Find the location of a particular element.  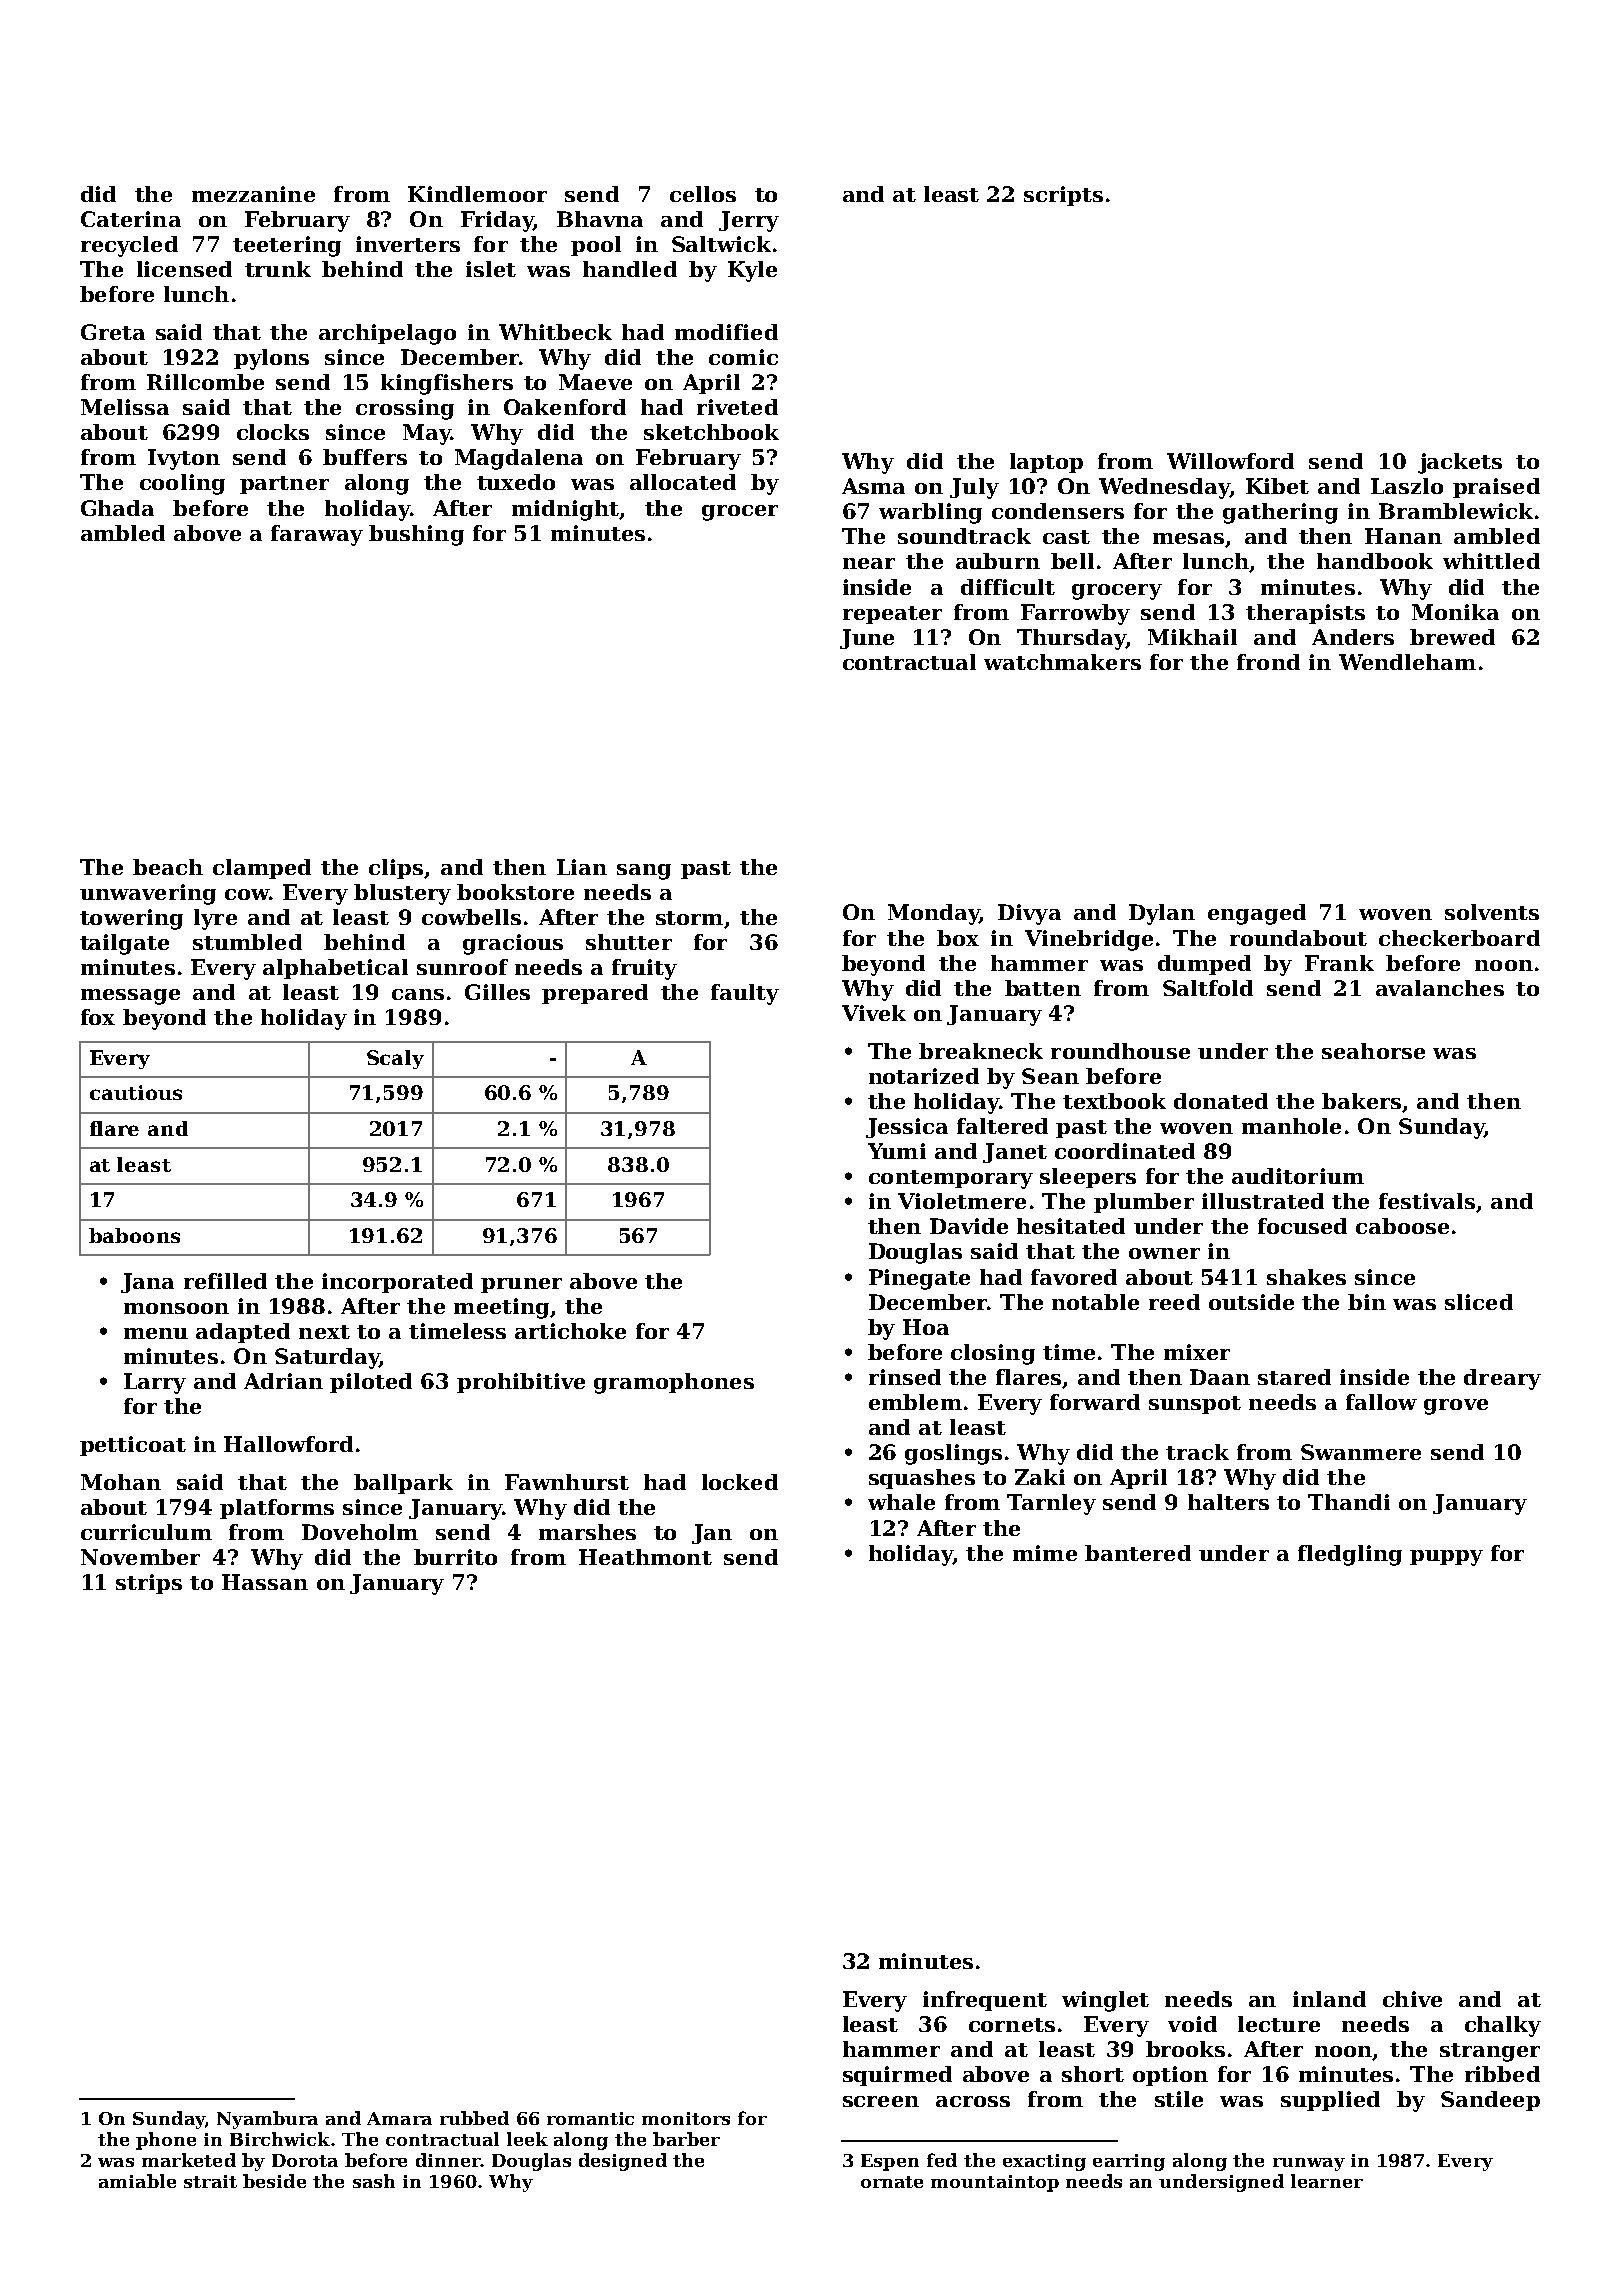

Pinegate is located at coordinates (919, 1279).
